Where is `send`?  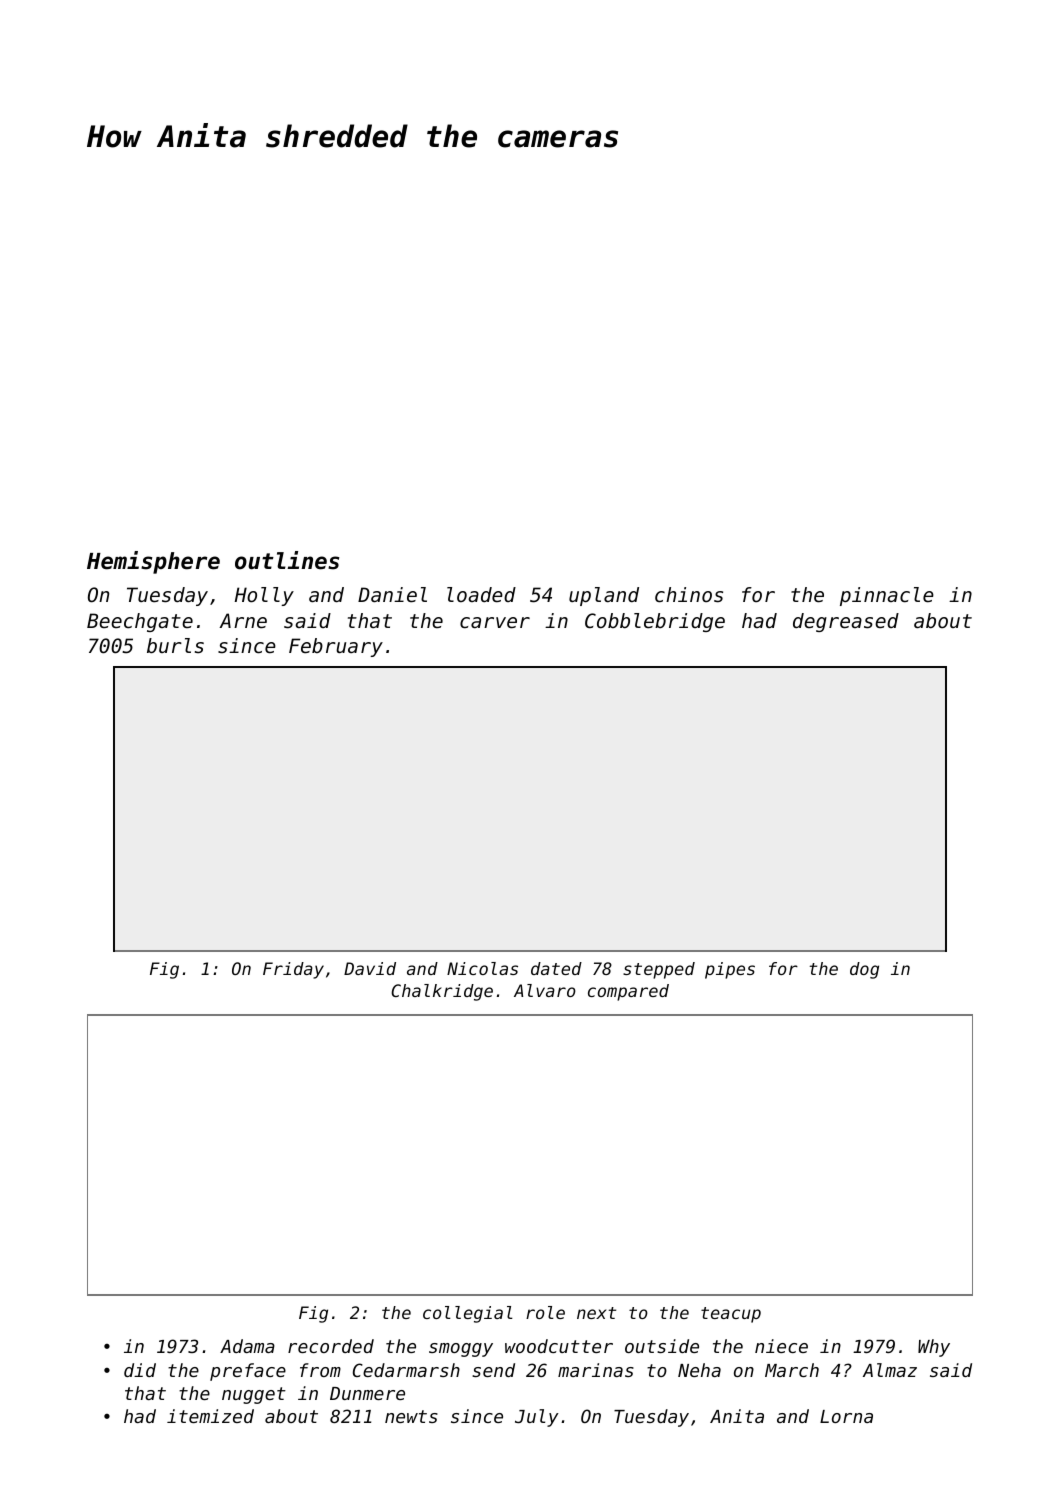
send is located at coordinates (493, 1370).
